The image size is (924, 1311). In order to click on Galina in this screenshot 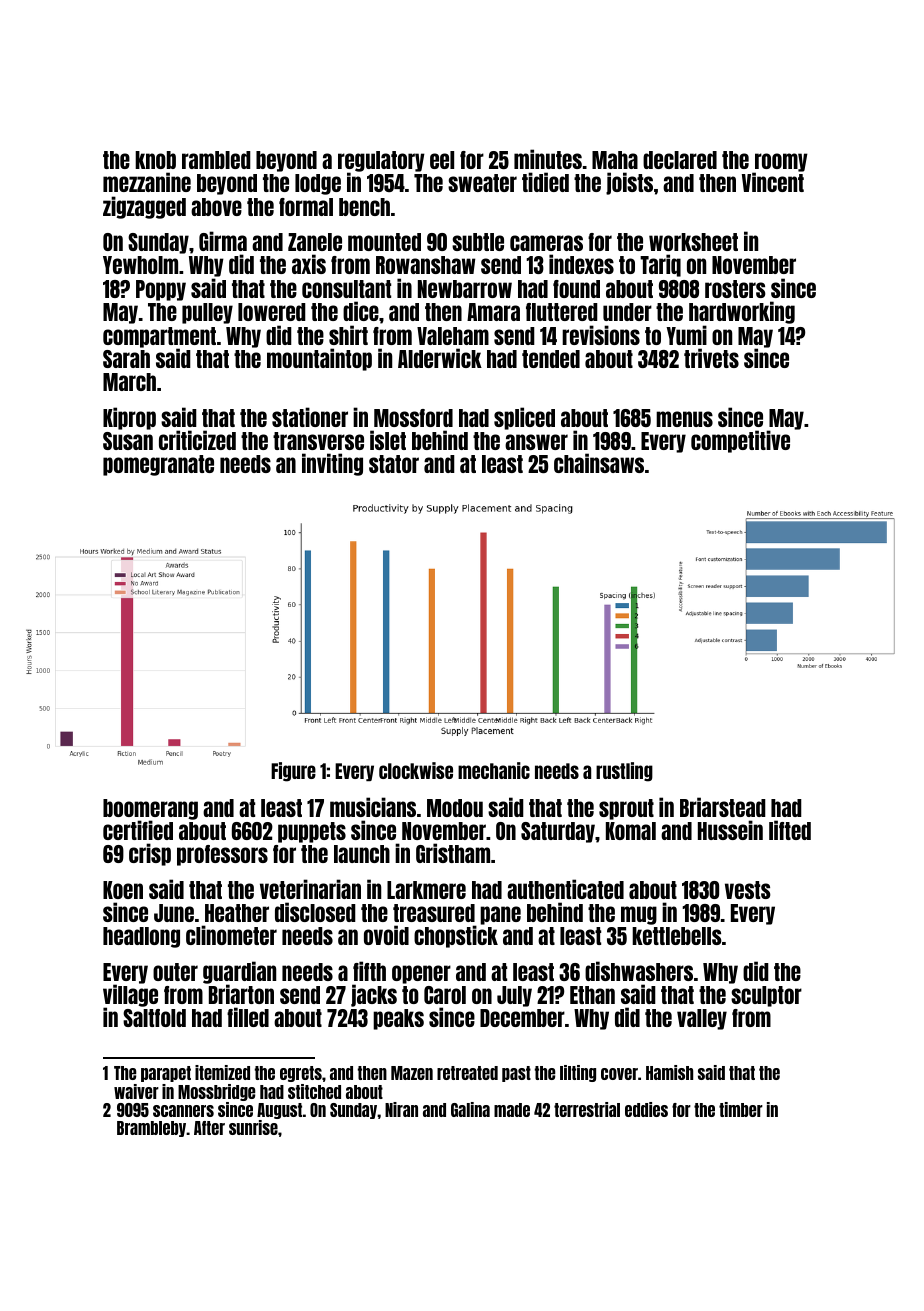, I will do `click(470, 1109)`.
